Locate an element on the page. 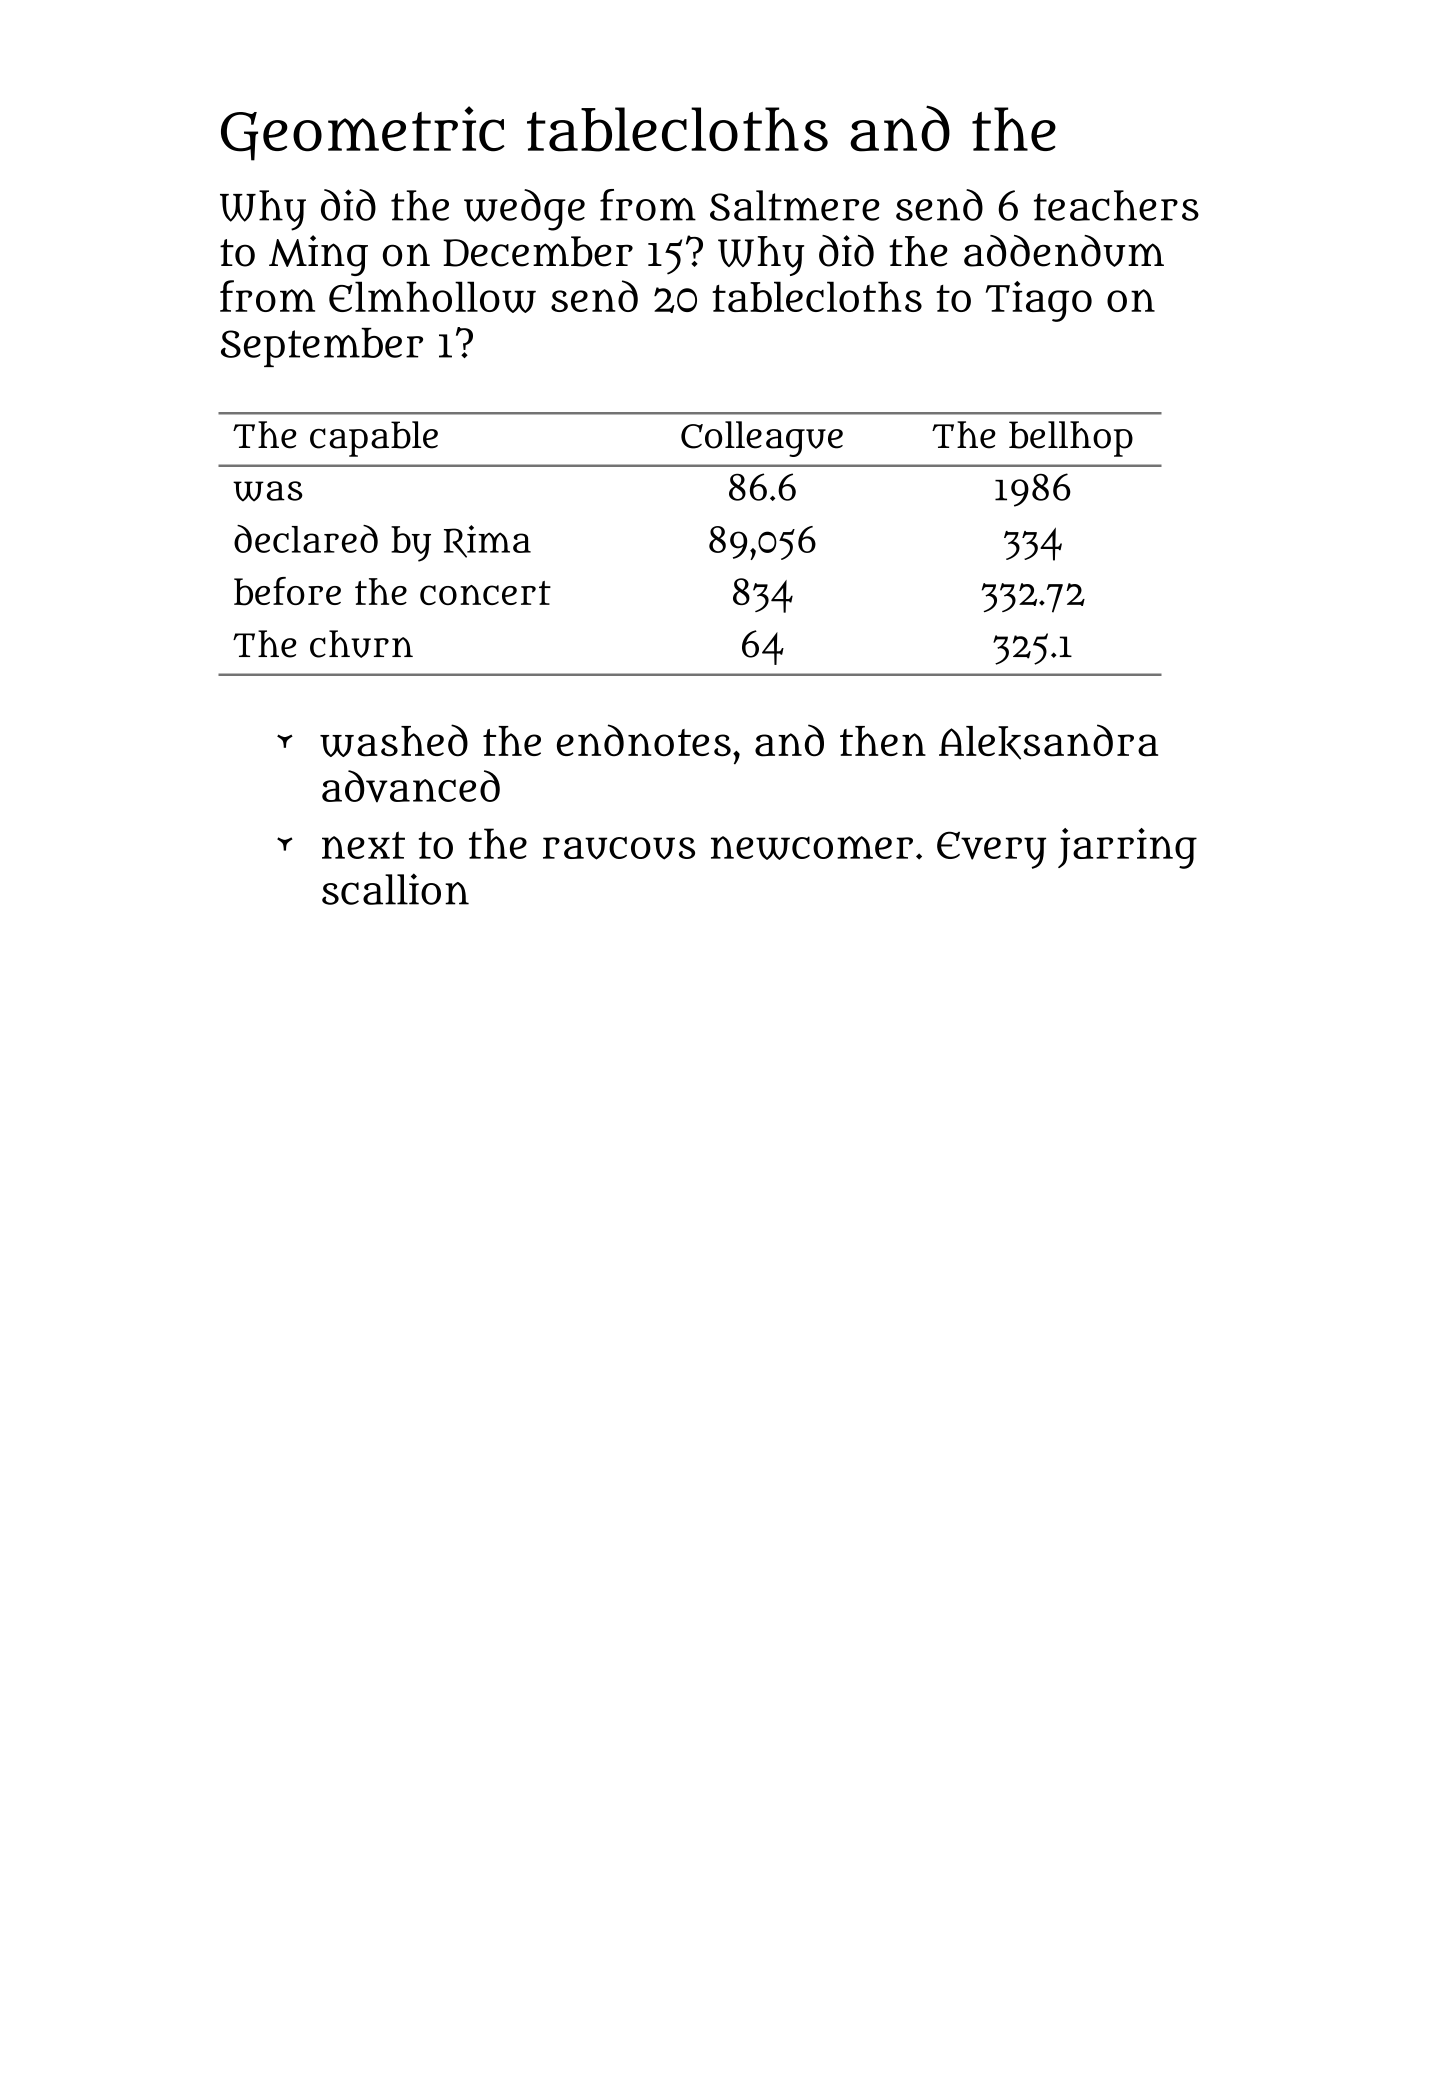 Image resolution: width=1450 pixels, height=2100 pixels. teachers is located at coordinates (1116, 205).
